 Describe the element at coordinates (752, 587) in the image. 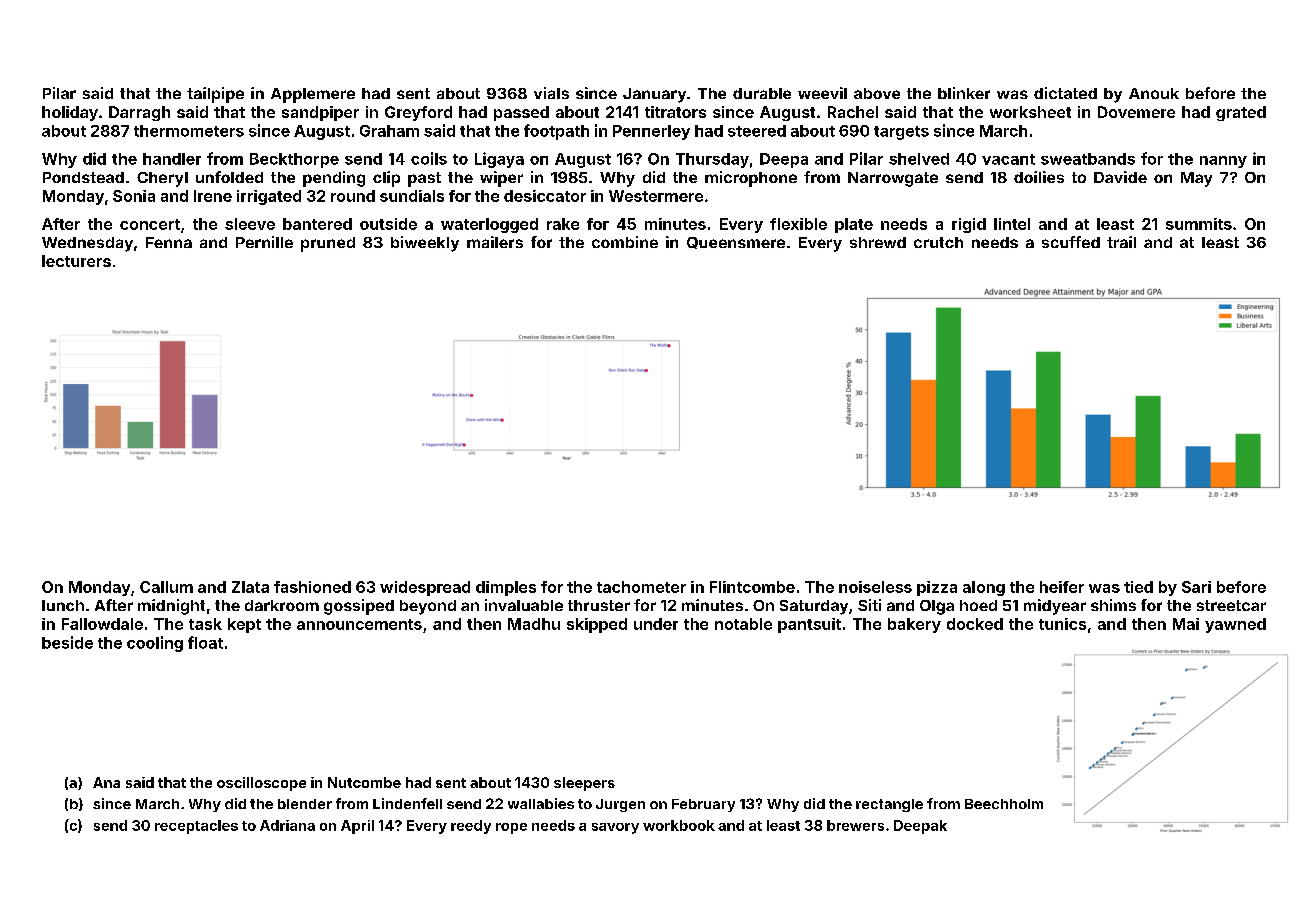

I see `Flintcombe` at that location.
